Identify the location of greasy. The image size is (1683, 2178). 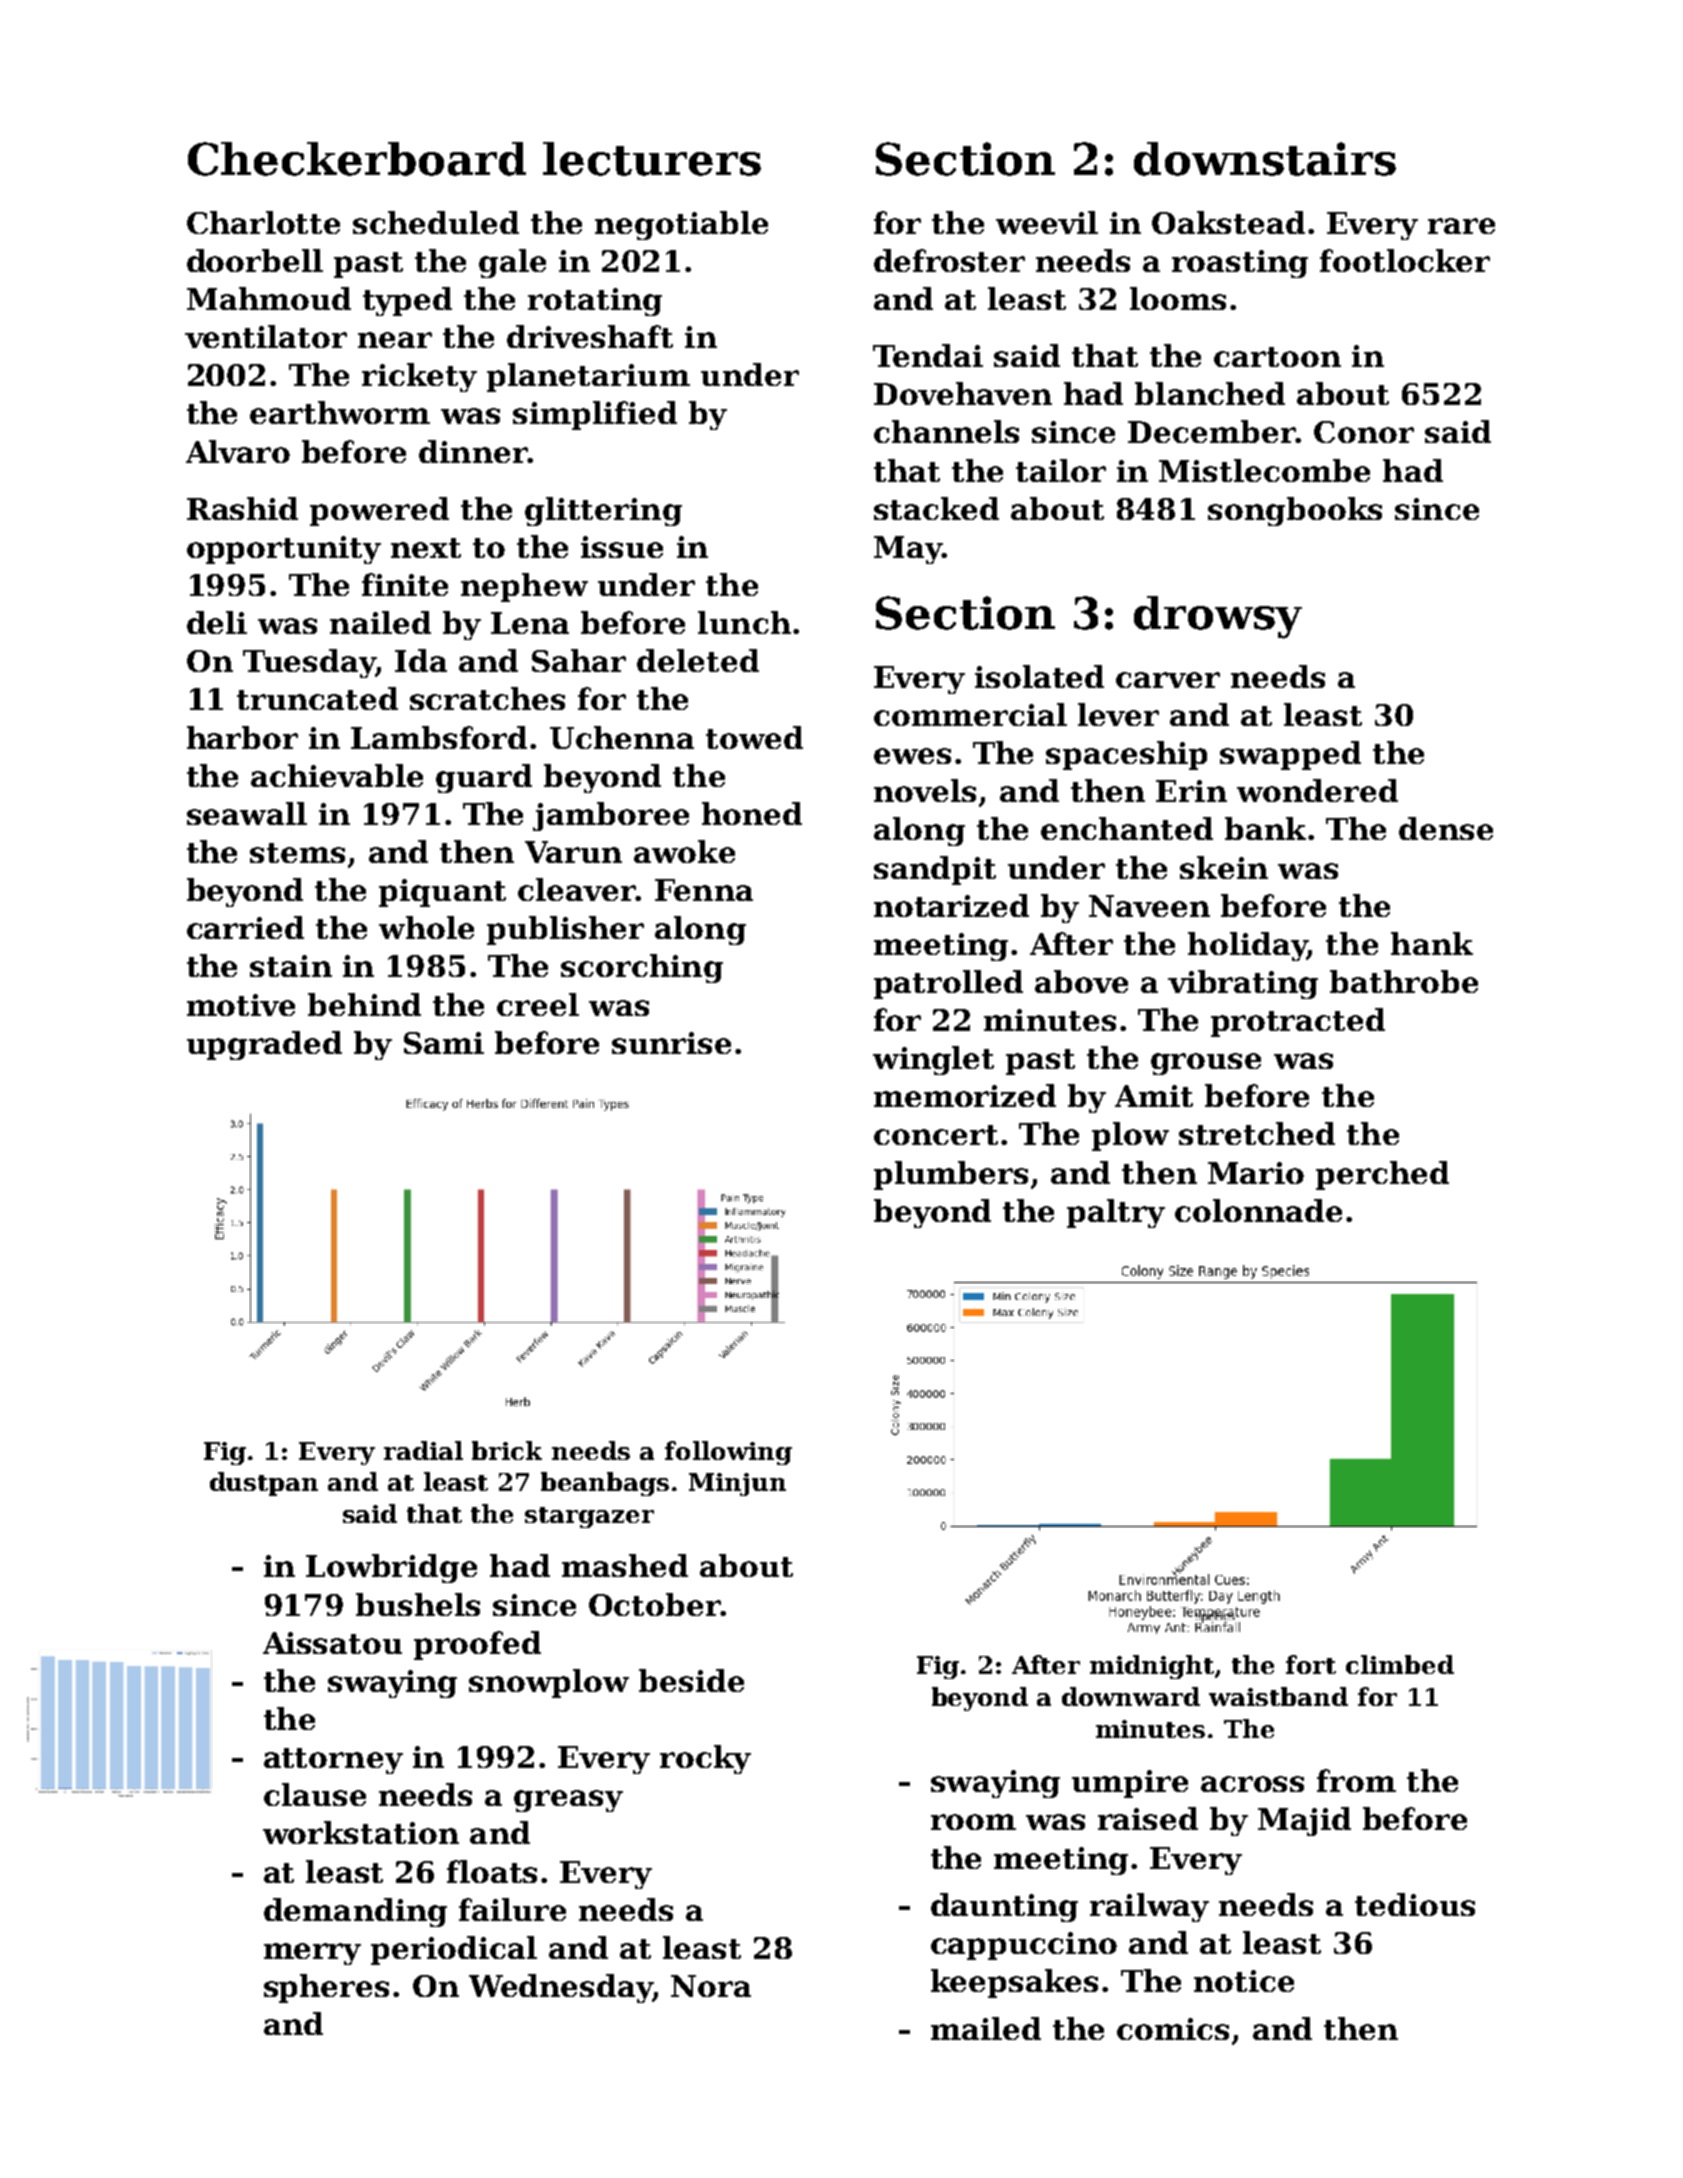
(568, 1801).
